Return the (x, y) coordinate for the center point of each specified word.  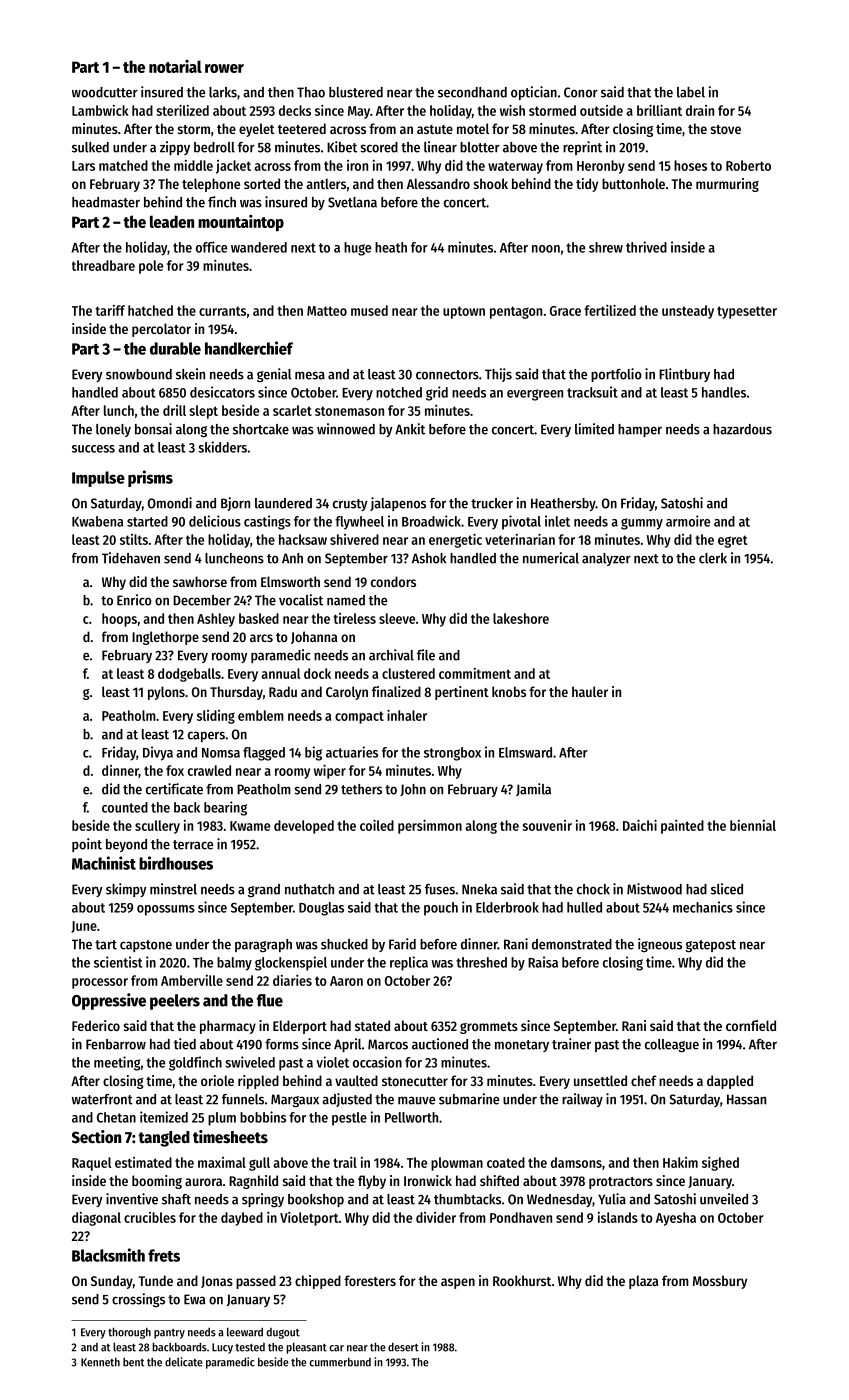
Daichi (640, 825)
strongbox (452, 754)
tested (250, 1347)
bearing (225, 808)
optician (534, 93)
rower (224, 68)
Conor (581, 92)
